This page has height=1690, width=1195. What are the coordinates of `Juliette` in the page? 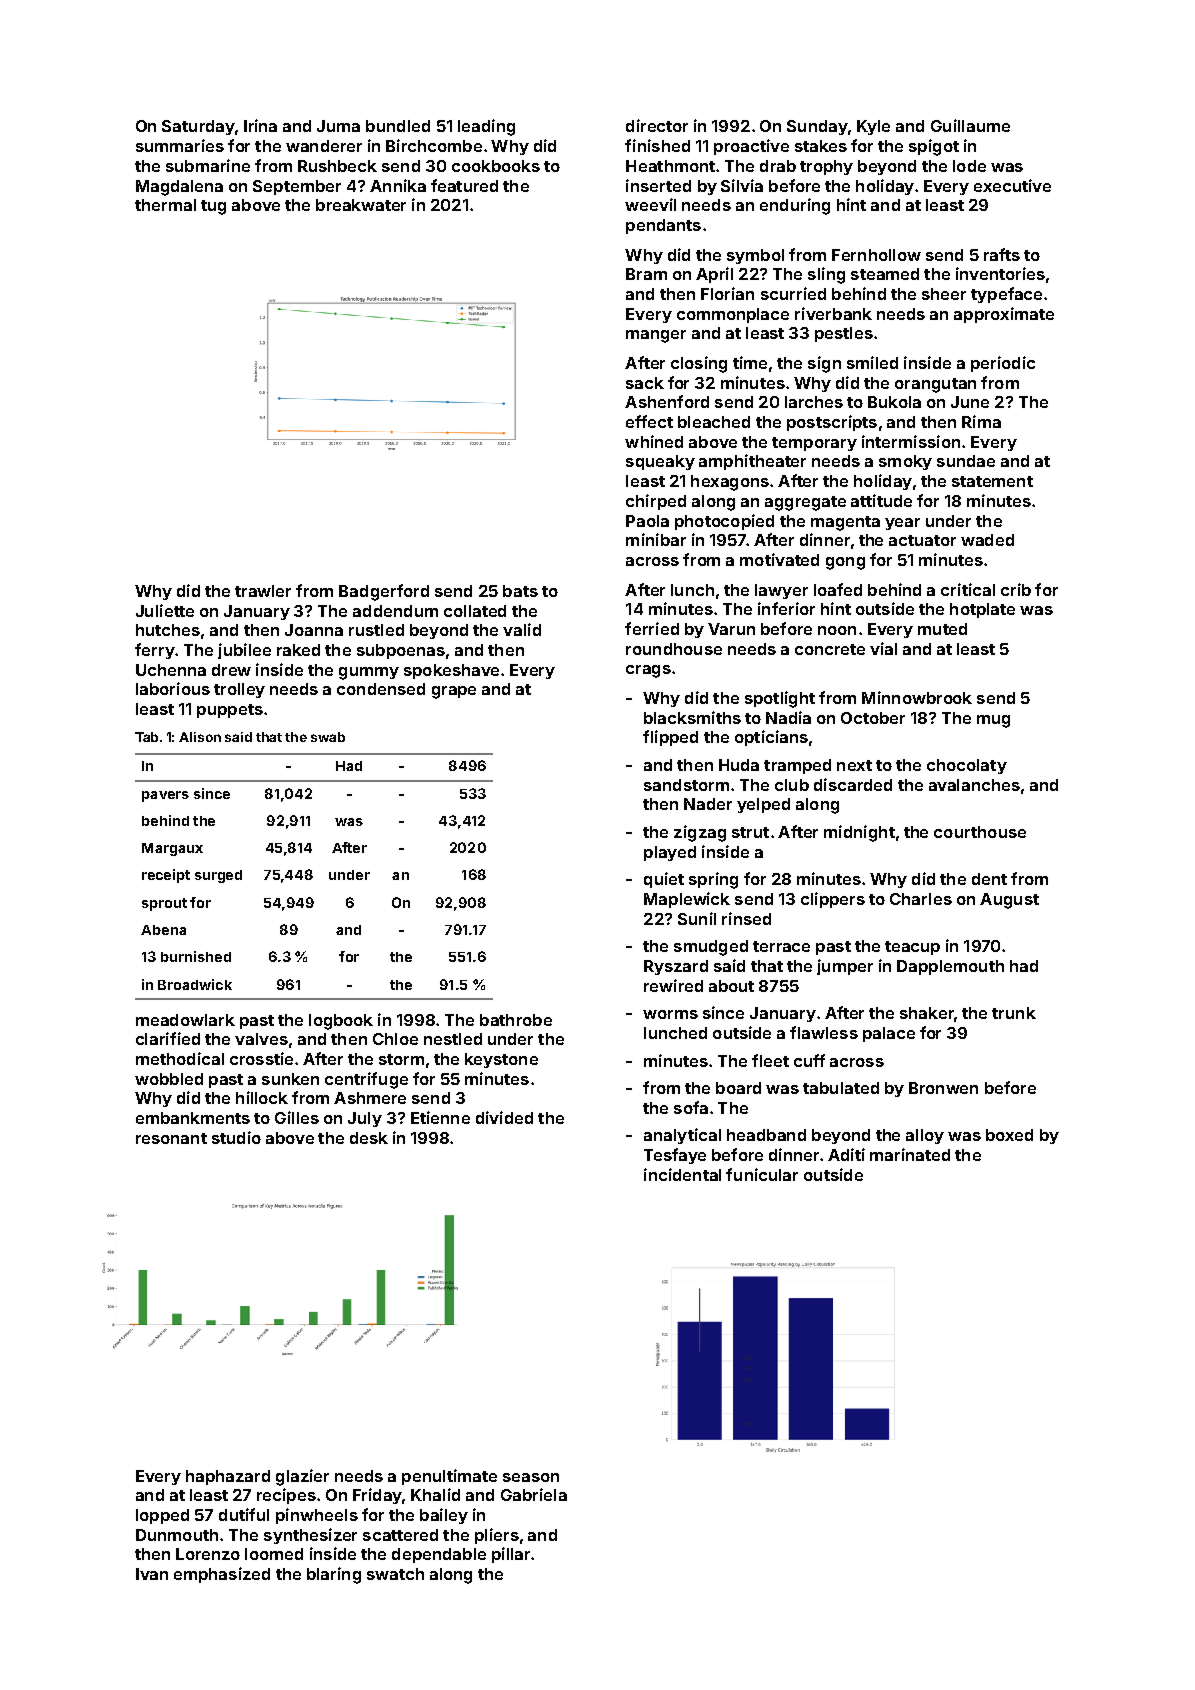 It's located at (165, 610).
